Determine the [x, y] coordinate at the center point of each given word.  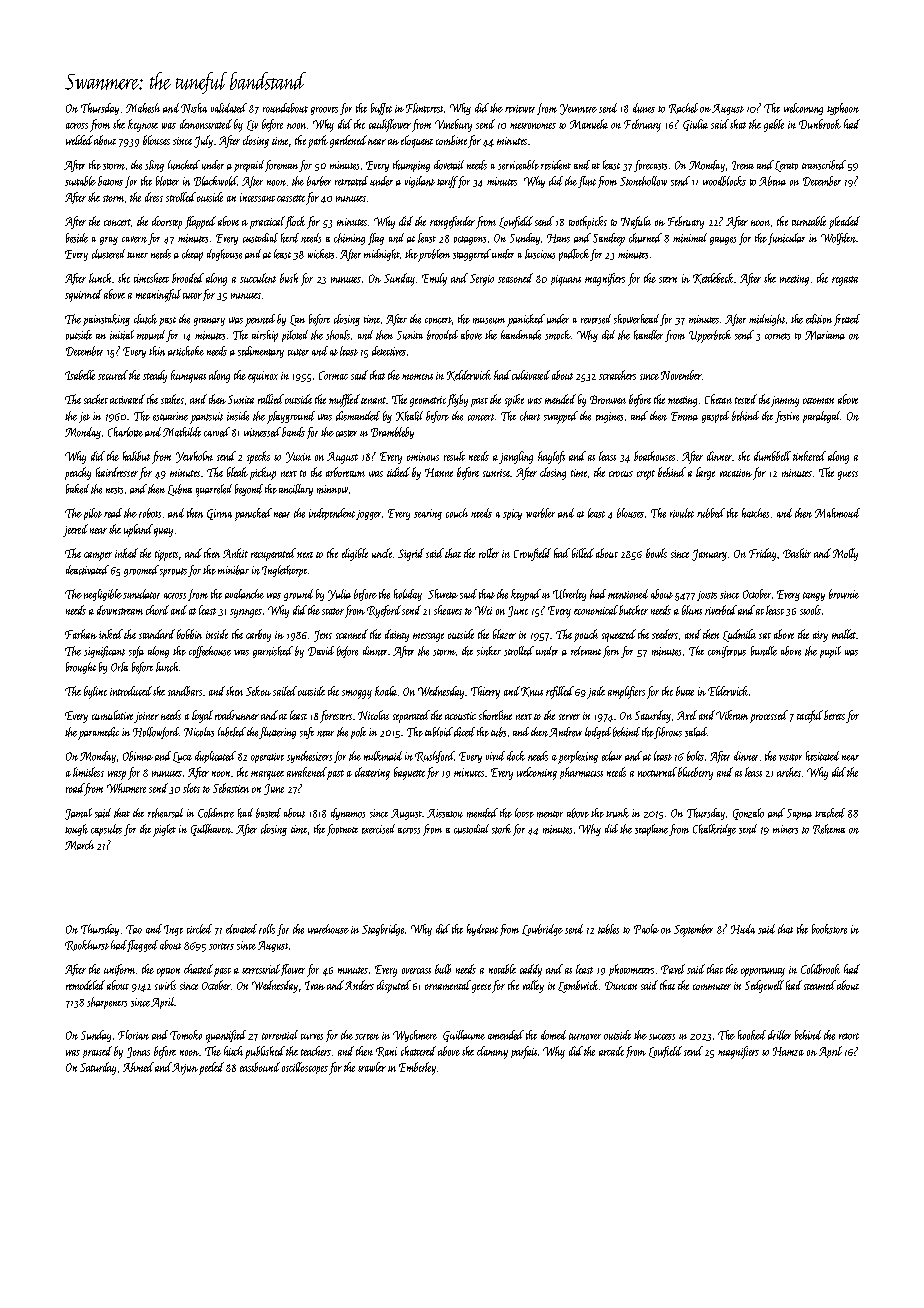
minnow [332, 489]
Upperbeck [710, 336]
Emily [434, 279]
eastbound [260, 1067]
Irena [743, 165]
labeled [232, 732]
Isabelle [80, 375]
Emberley [417, 1068]
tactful [810, 716]
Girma [219, 514]
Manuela [589, 124]
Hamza [788, 1051]
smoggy [357, 694]
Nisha [194, 108]
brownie [844, 594]
